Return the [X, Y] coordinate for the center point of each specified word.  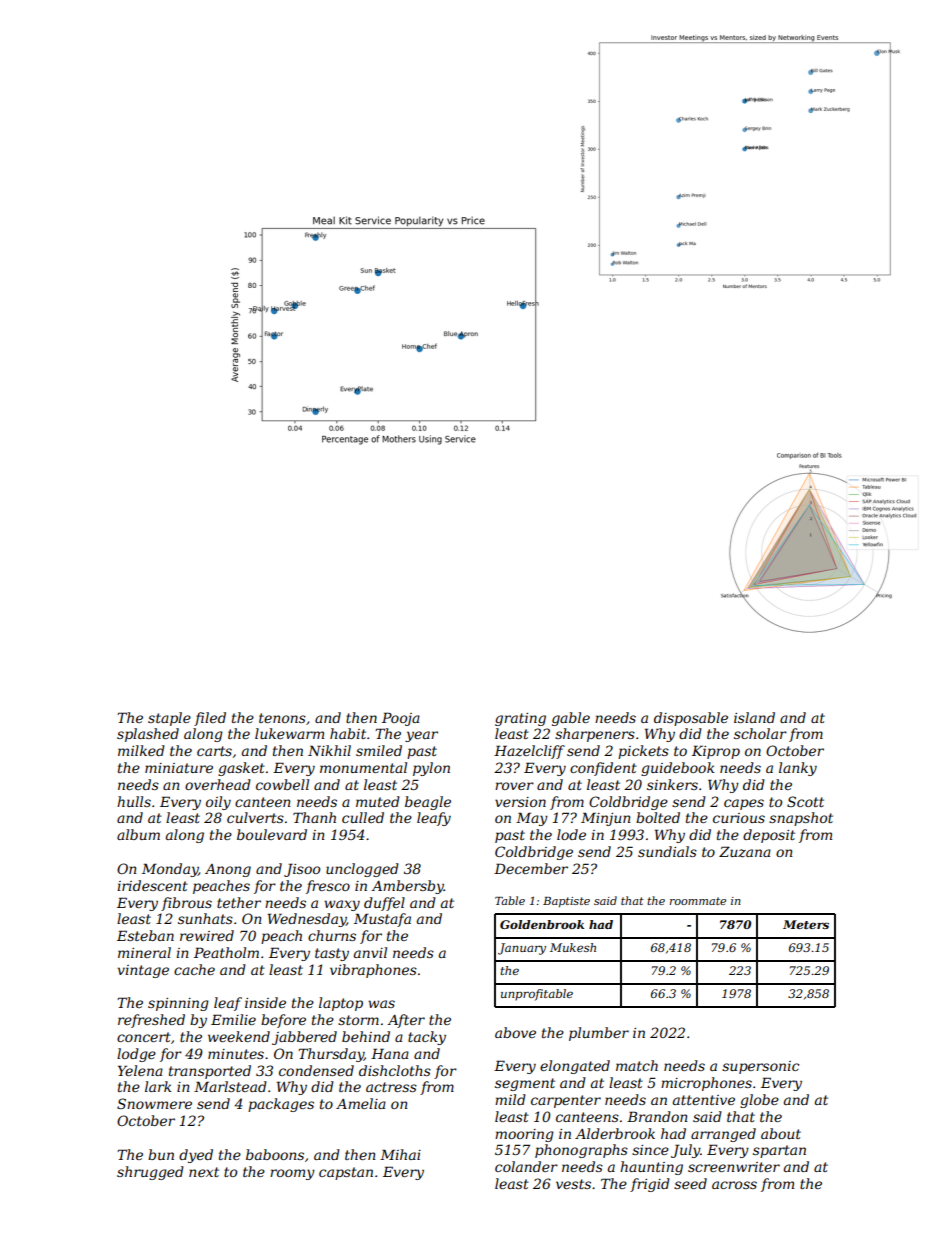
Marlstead [230, 1086]
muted [378, 801]
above [515, 1032]
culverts [255, 817]
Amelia [361, 1103]
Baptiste [566, 902]
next [204, 1172]
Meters [806, 924]
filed [210, 719]
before [283, 1021]
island [754, 717]
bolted [658, 817]
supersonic [760, 1067]
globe [759, 1101]
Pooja [401, 719]
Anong [228, 870]
